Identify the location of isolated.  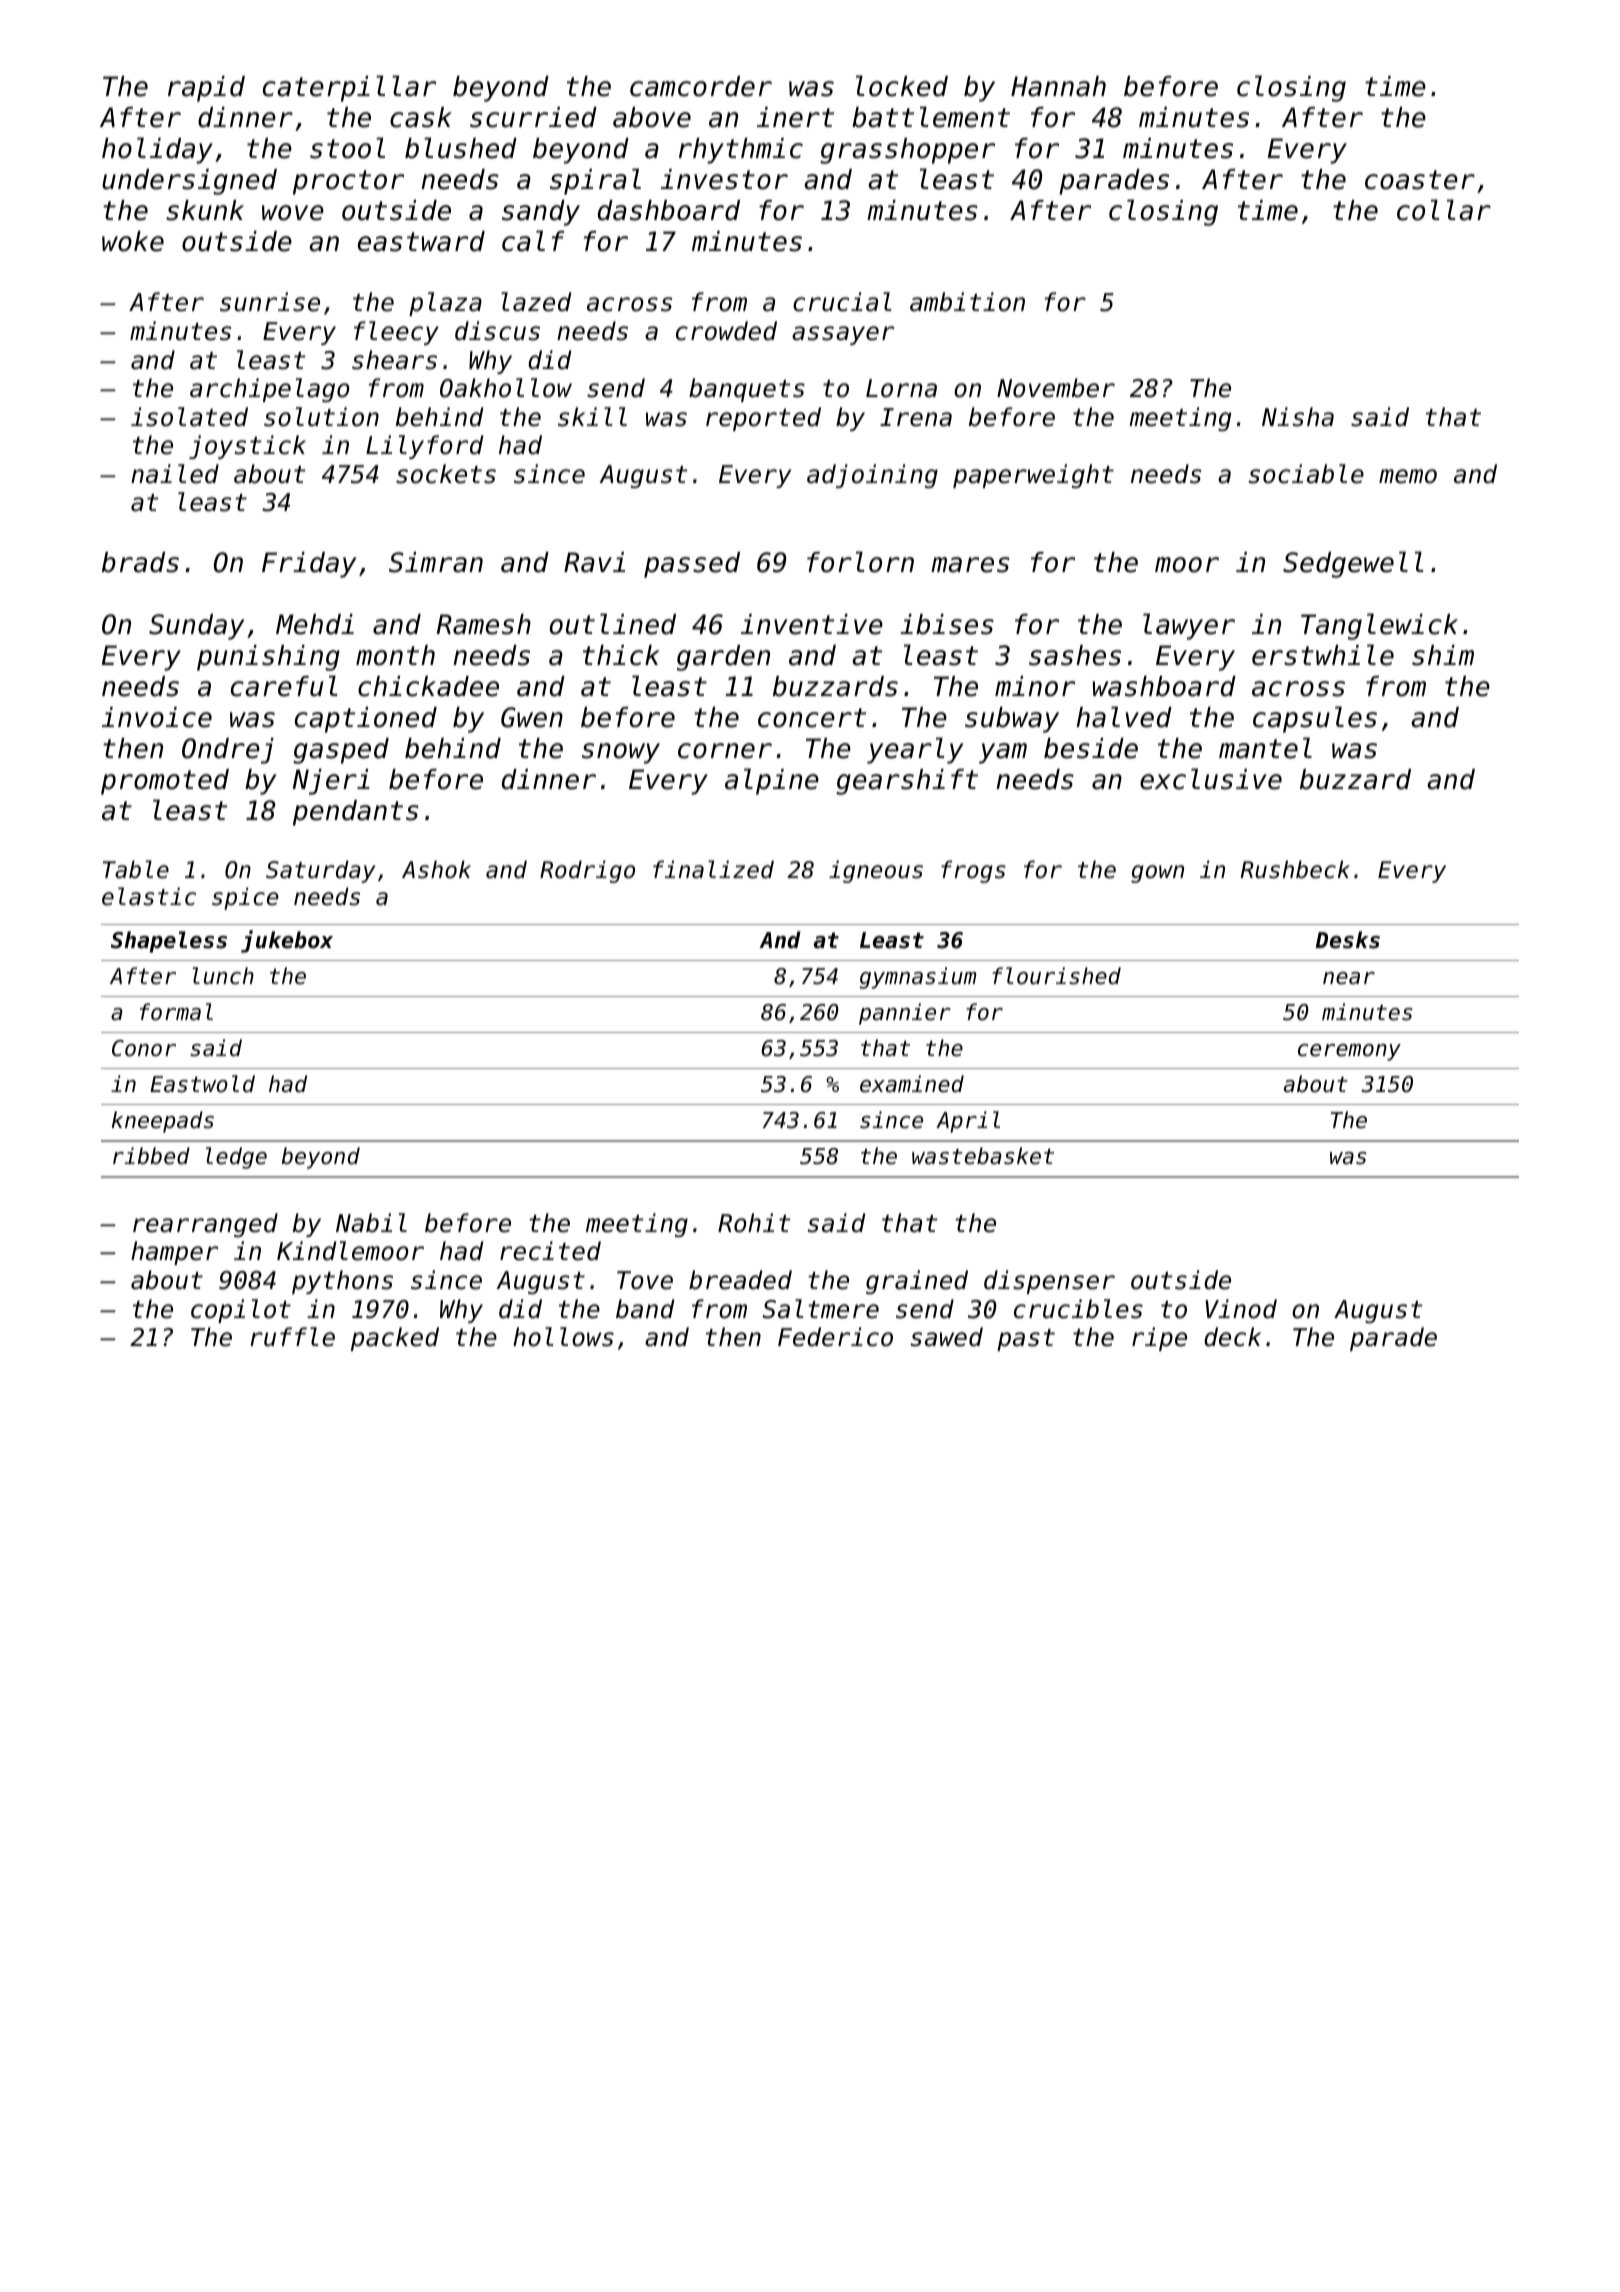
(189, 417).
